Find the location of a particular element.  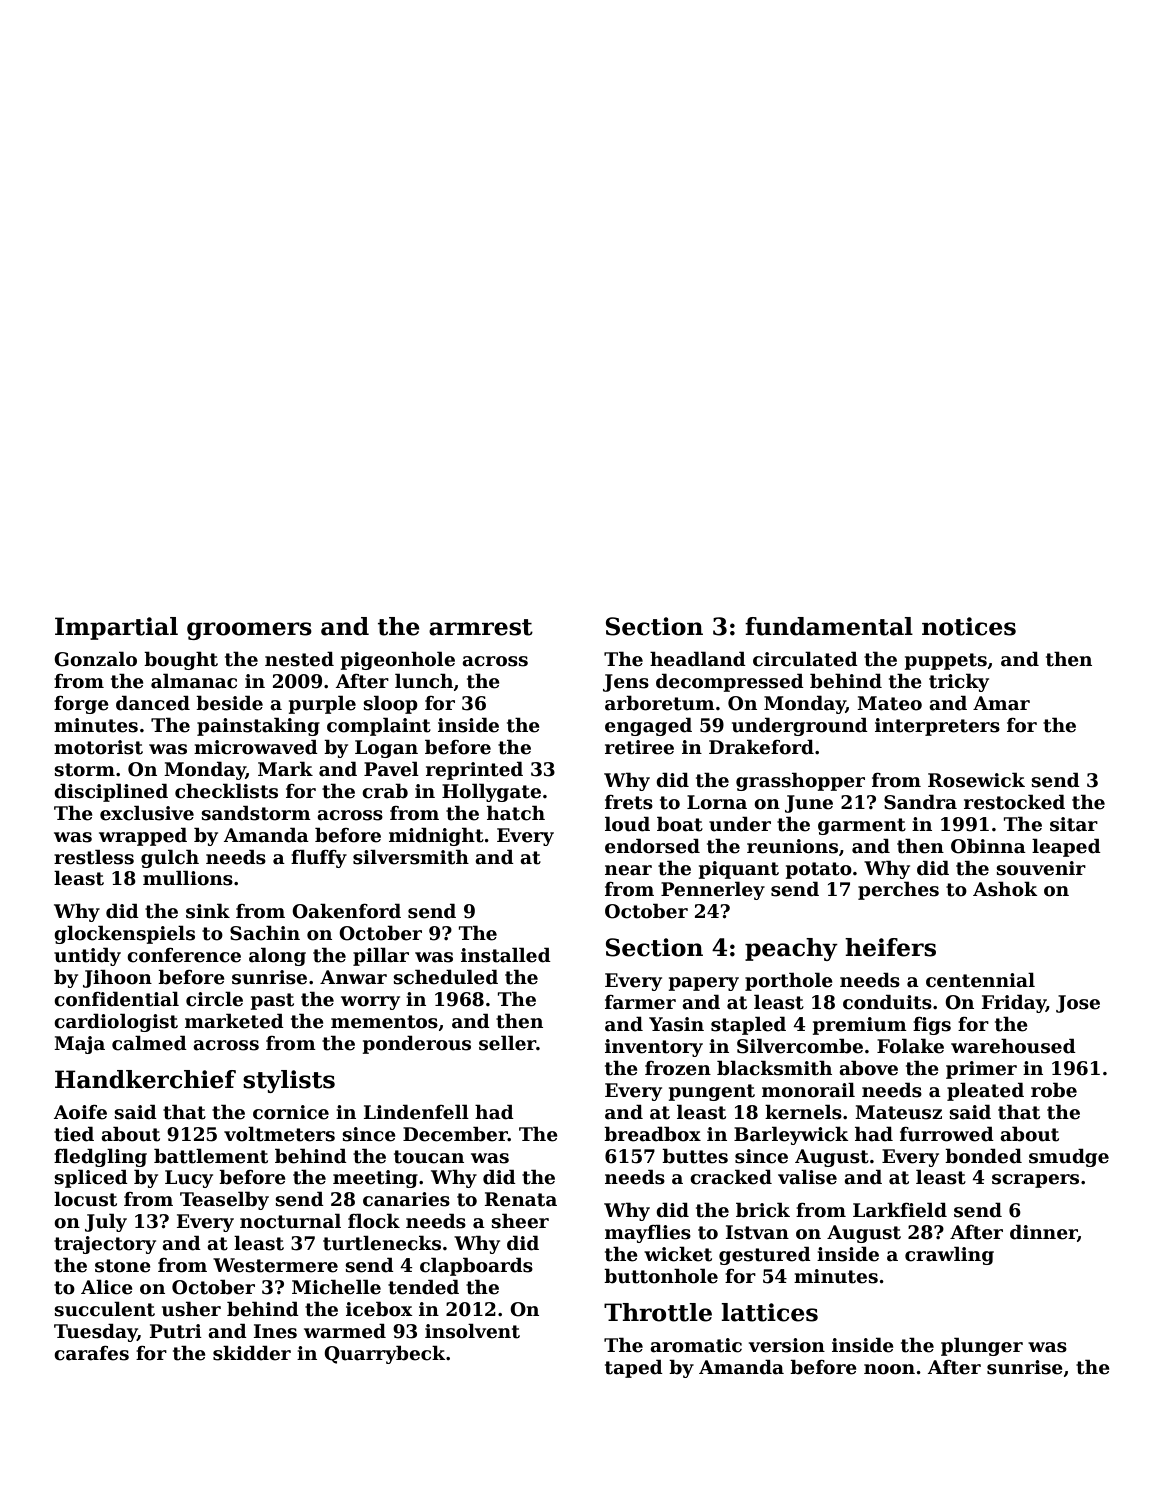

breadbox is located at coordinates (652, 1134).
